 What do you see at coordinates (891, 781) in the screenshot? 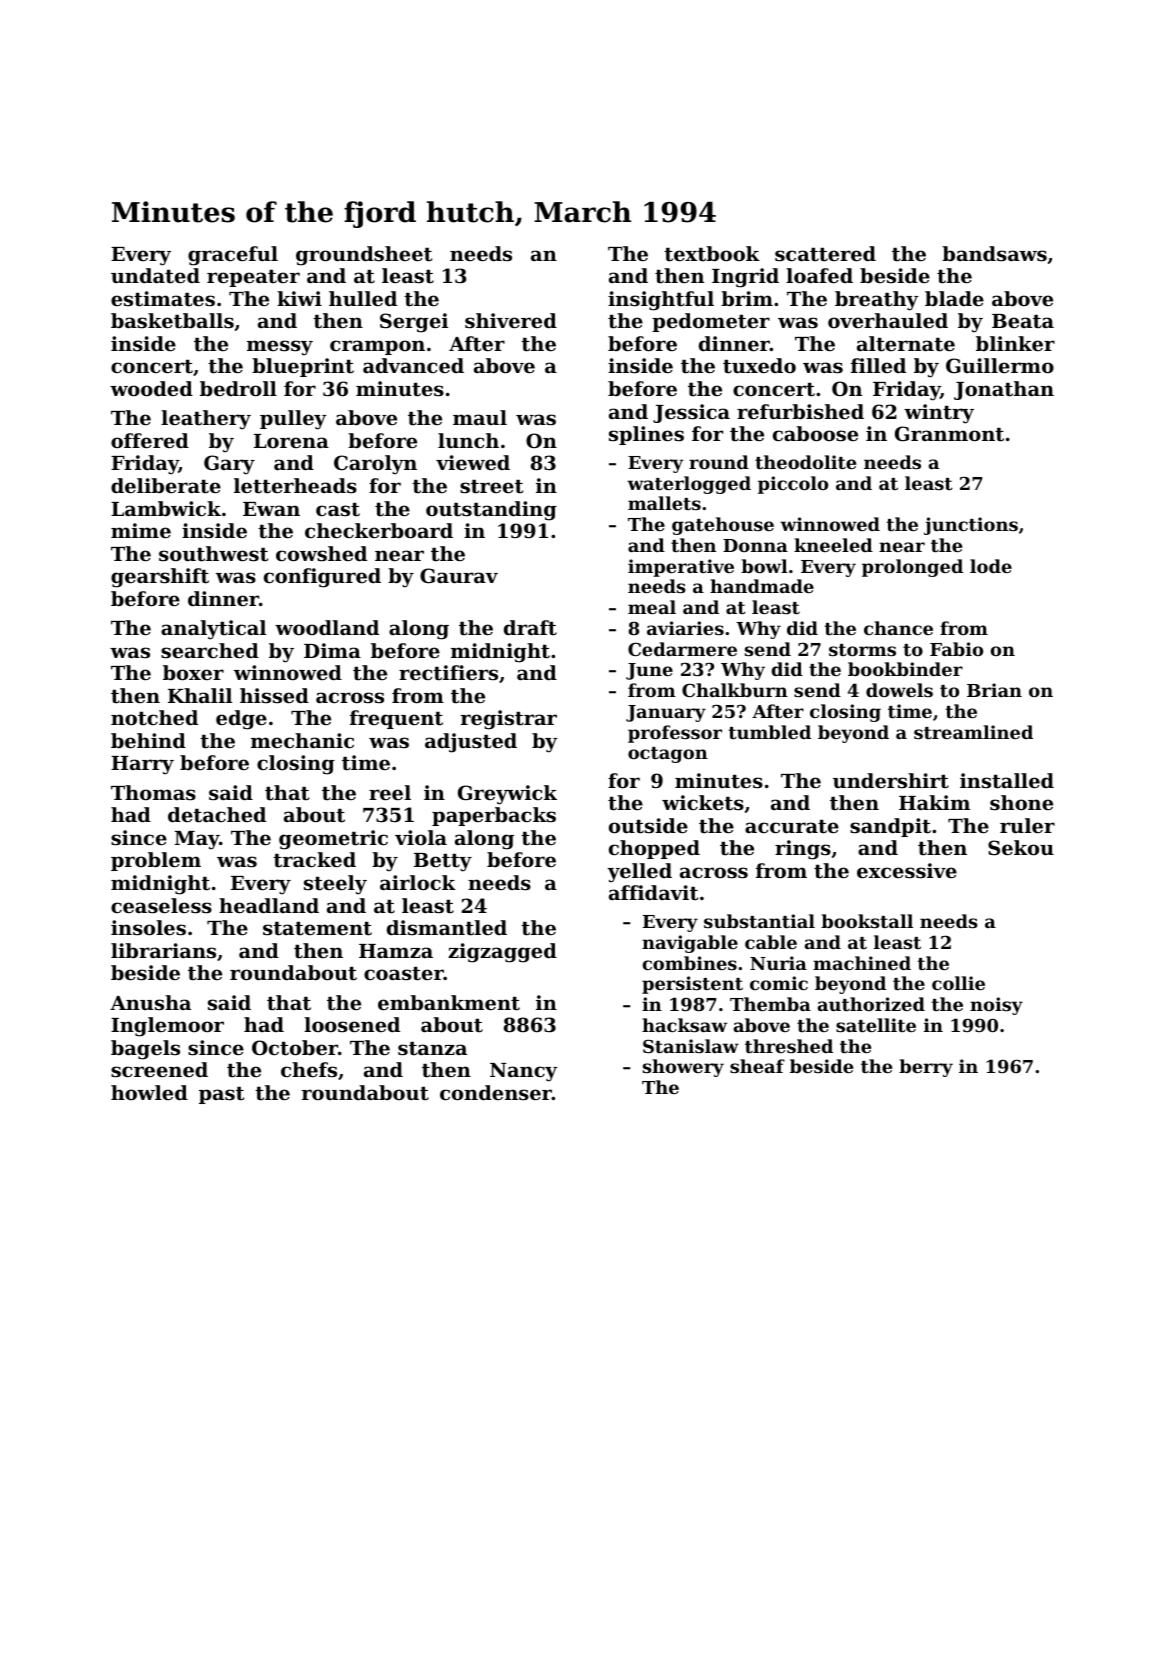
I see `undershirt` at bounding box center [891, 781].
